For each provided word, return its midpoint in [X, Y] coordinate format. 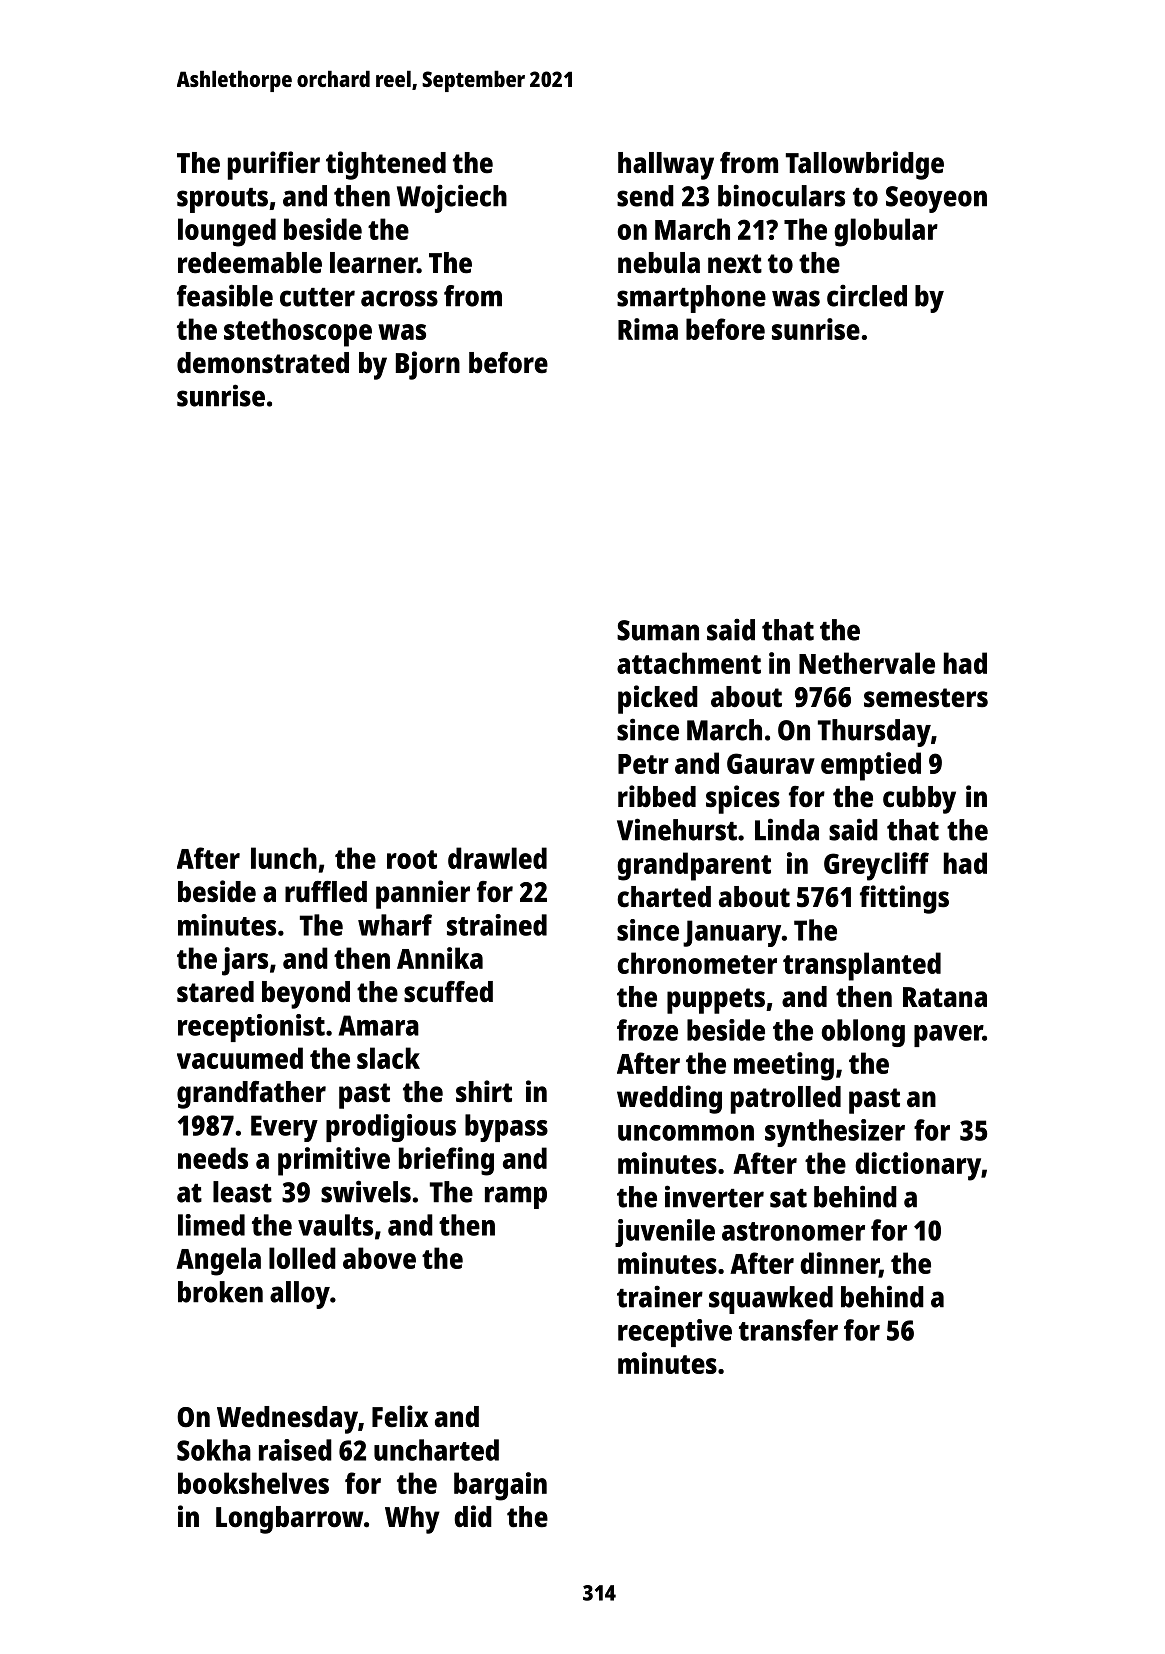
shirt [484, 1091]
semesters [926, 698]
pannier [423, 894]
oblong [863, 1033]
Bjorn [428, 365]
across [399, 298]
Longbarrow [289, 1520]
